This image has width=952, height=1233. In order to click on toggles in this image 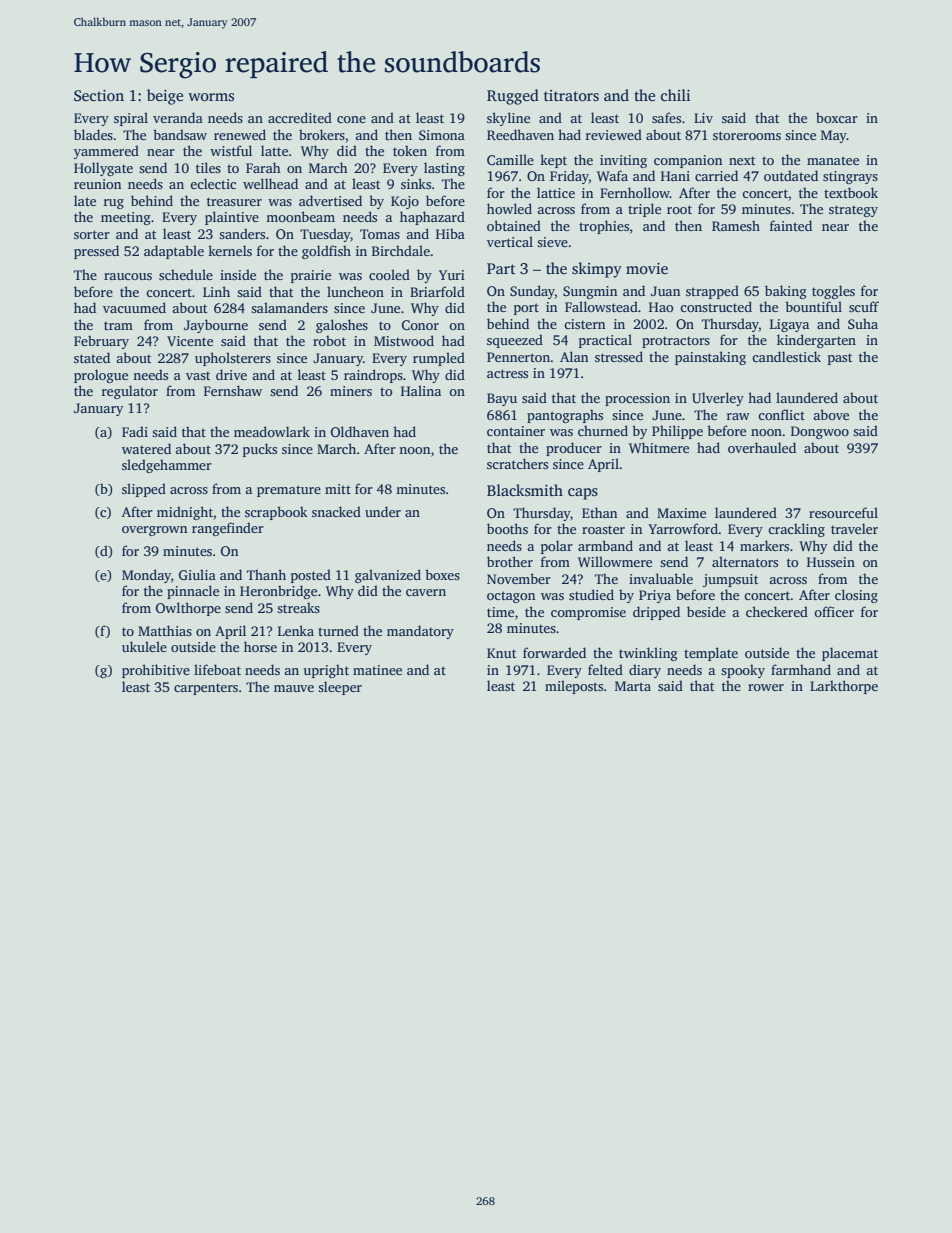, I will do `click(833, 292)`.
